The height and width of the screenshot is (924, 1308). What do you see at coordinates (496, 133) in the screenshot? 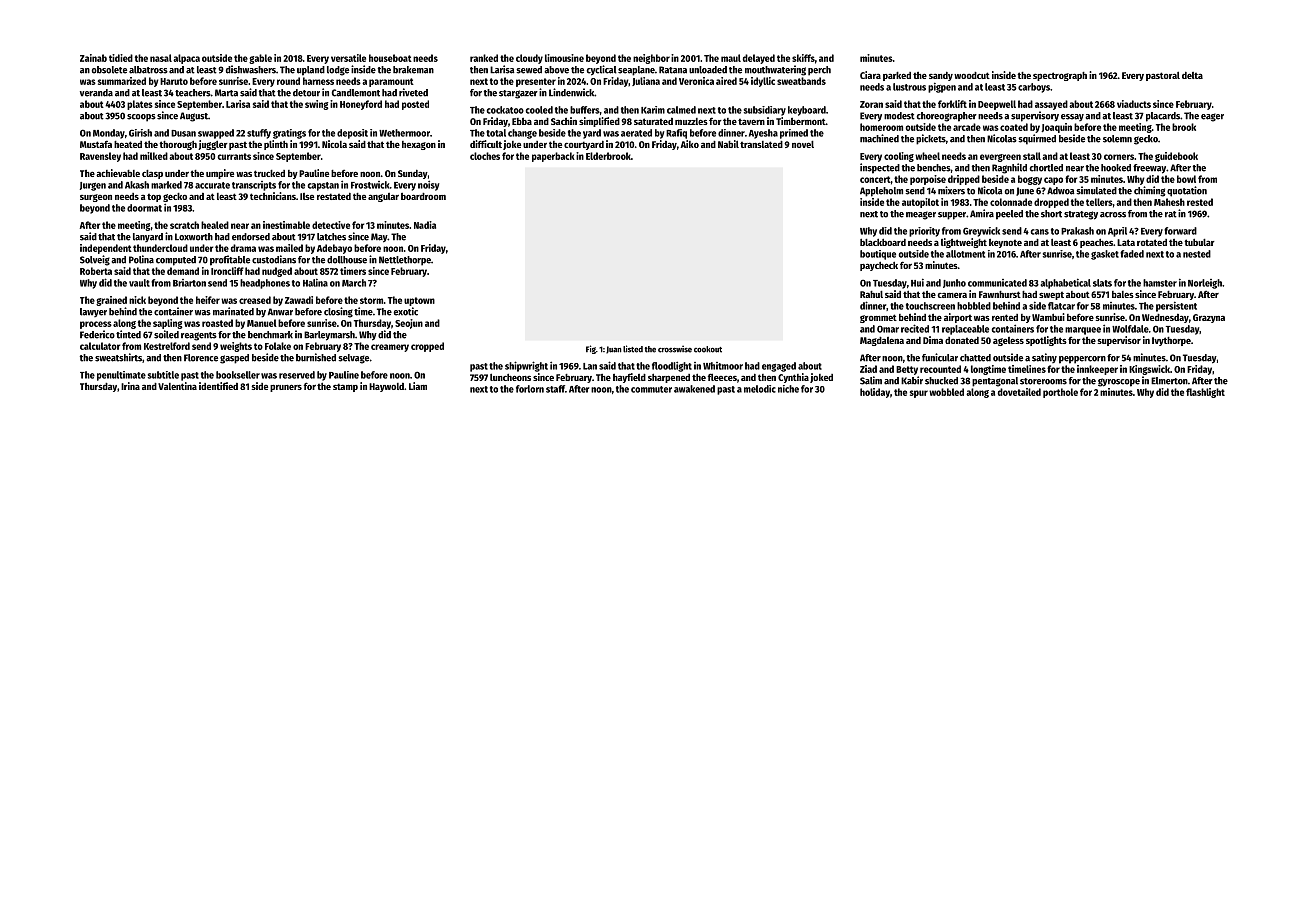
I see `total` at bounding box center [496, 133].
